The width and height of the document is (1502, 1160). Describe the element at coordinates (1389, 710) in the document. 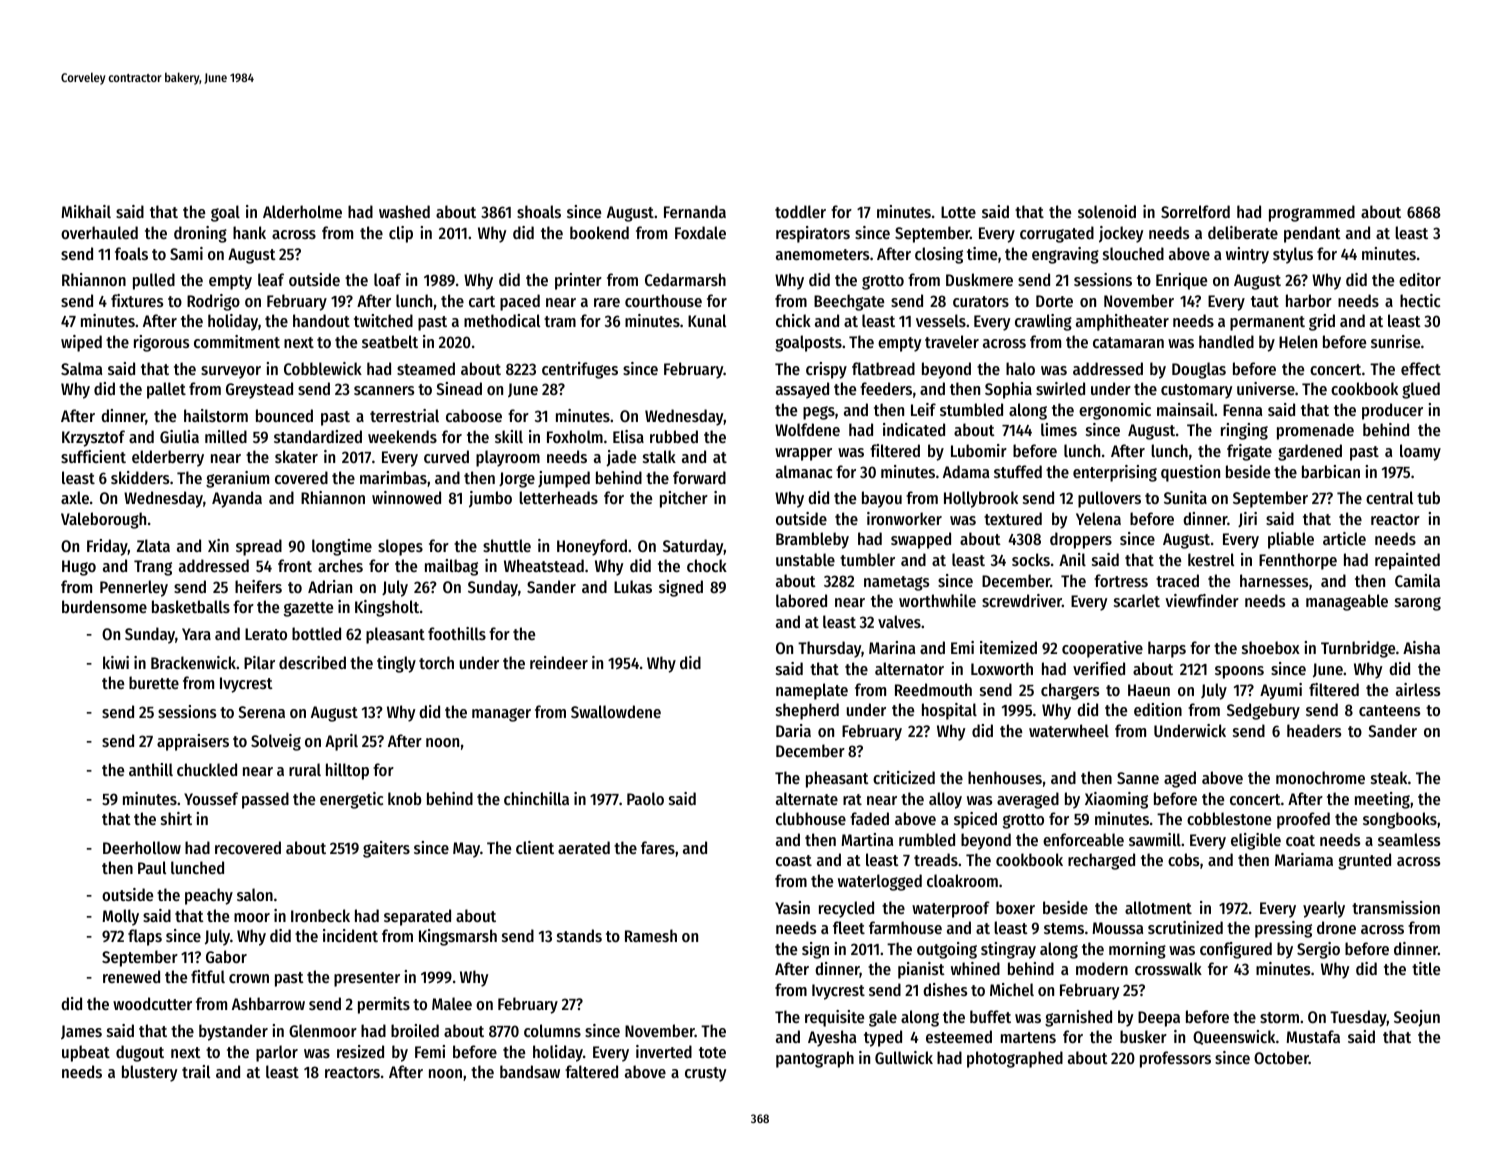

I see `canteens` at that location.
